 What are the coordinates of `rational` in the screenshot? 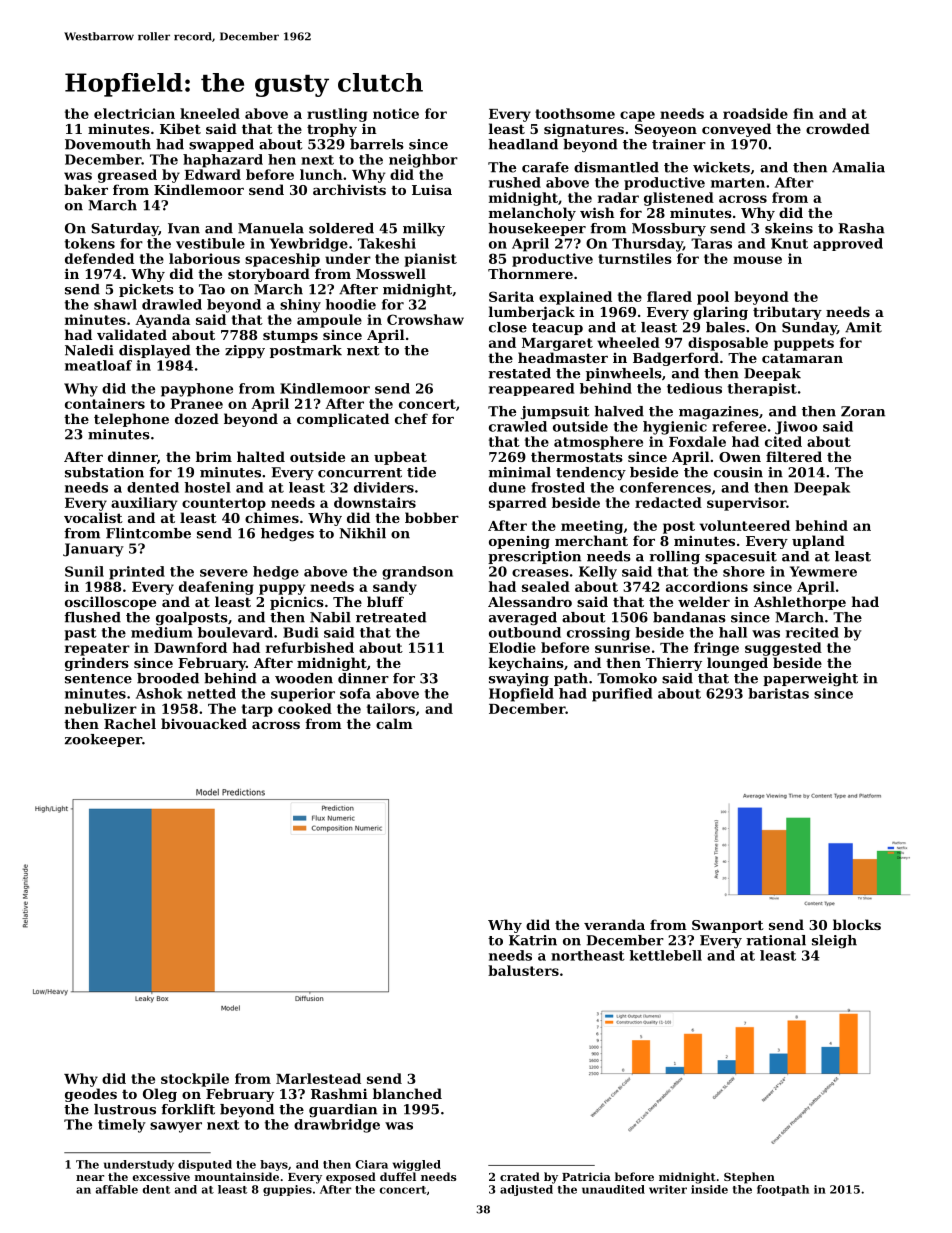 It's located at (776, 940).
